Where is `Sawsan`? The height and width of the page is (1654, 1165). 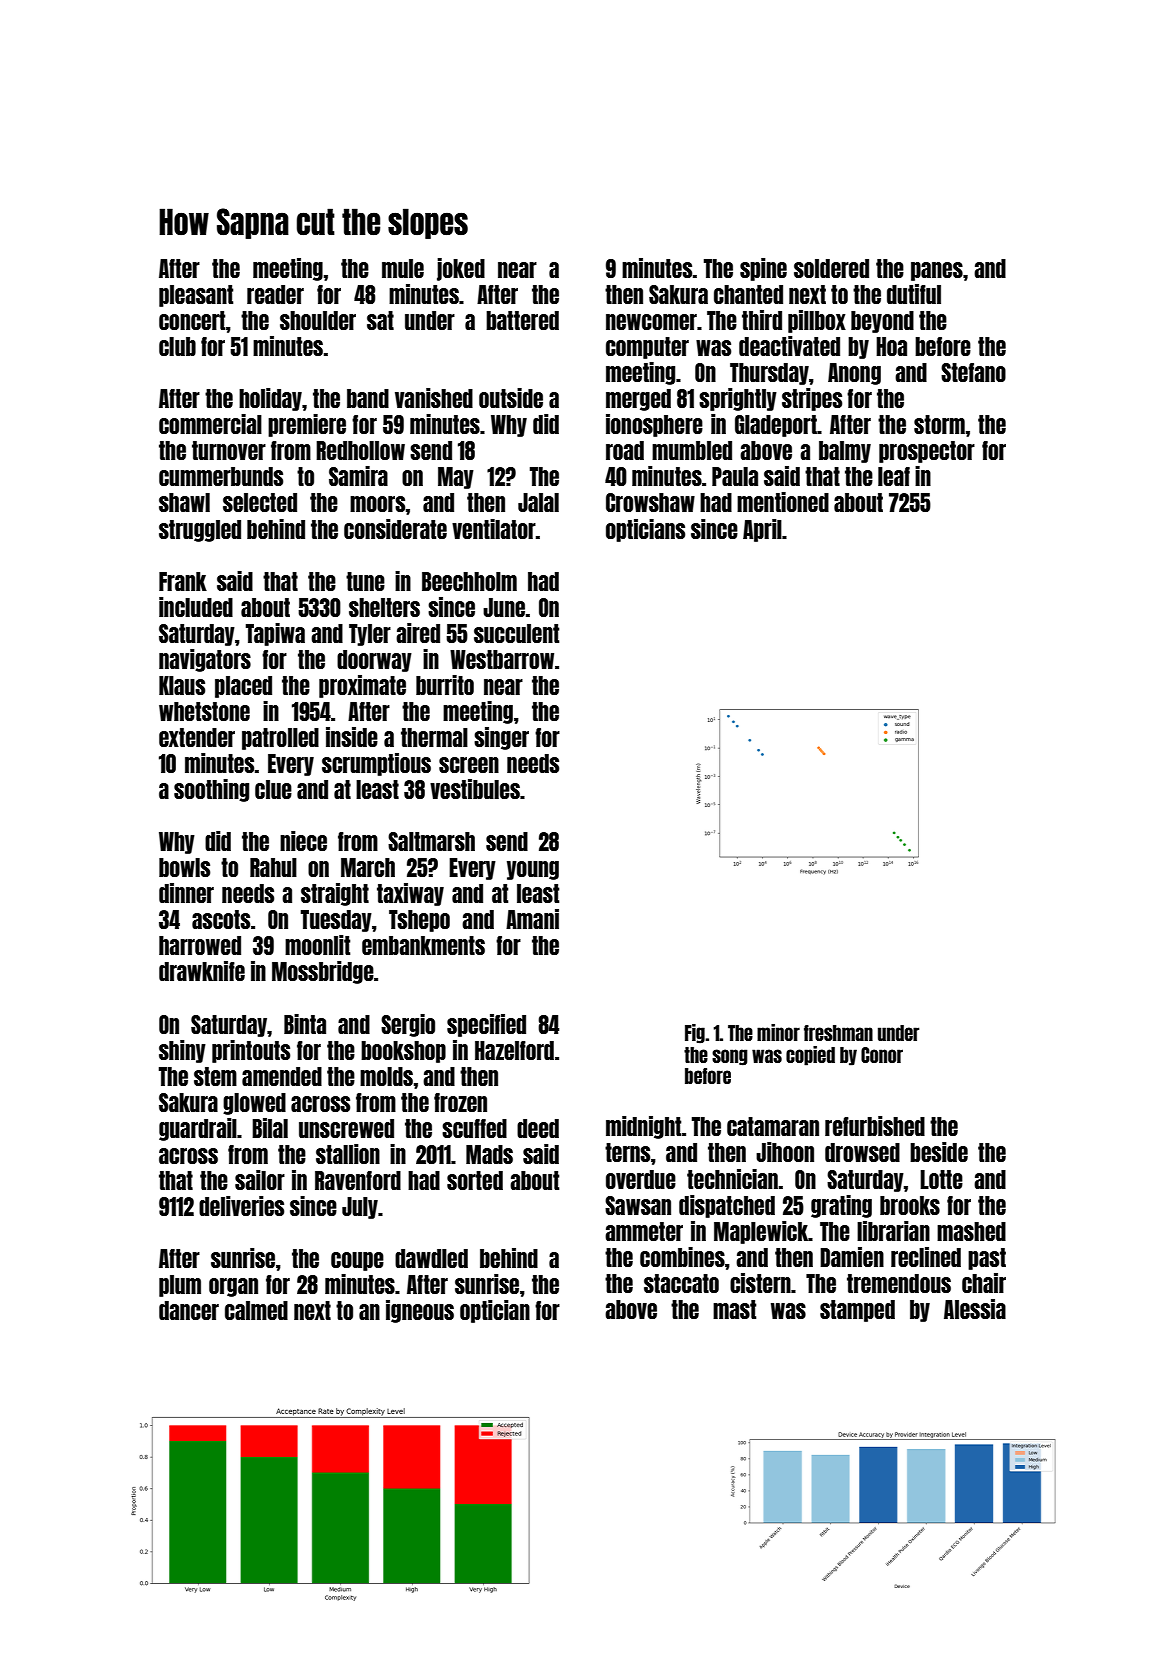
Sawsan is located at coordinates (638, 1205).
